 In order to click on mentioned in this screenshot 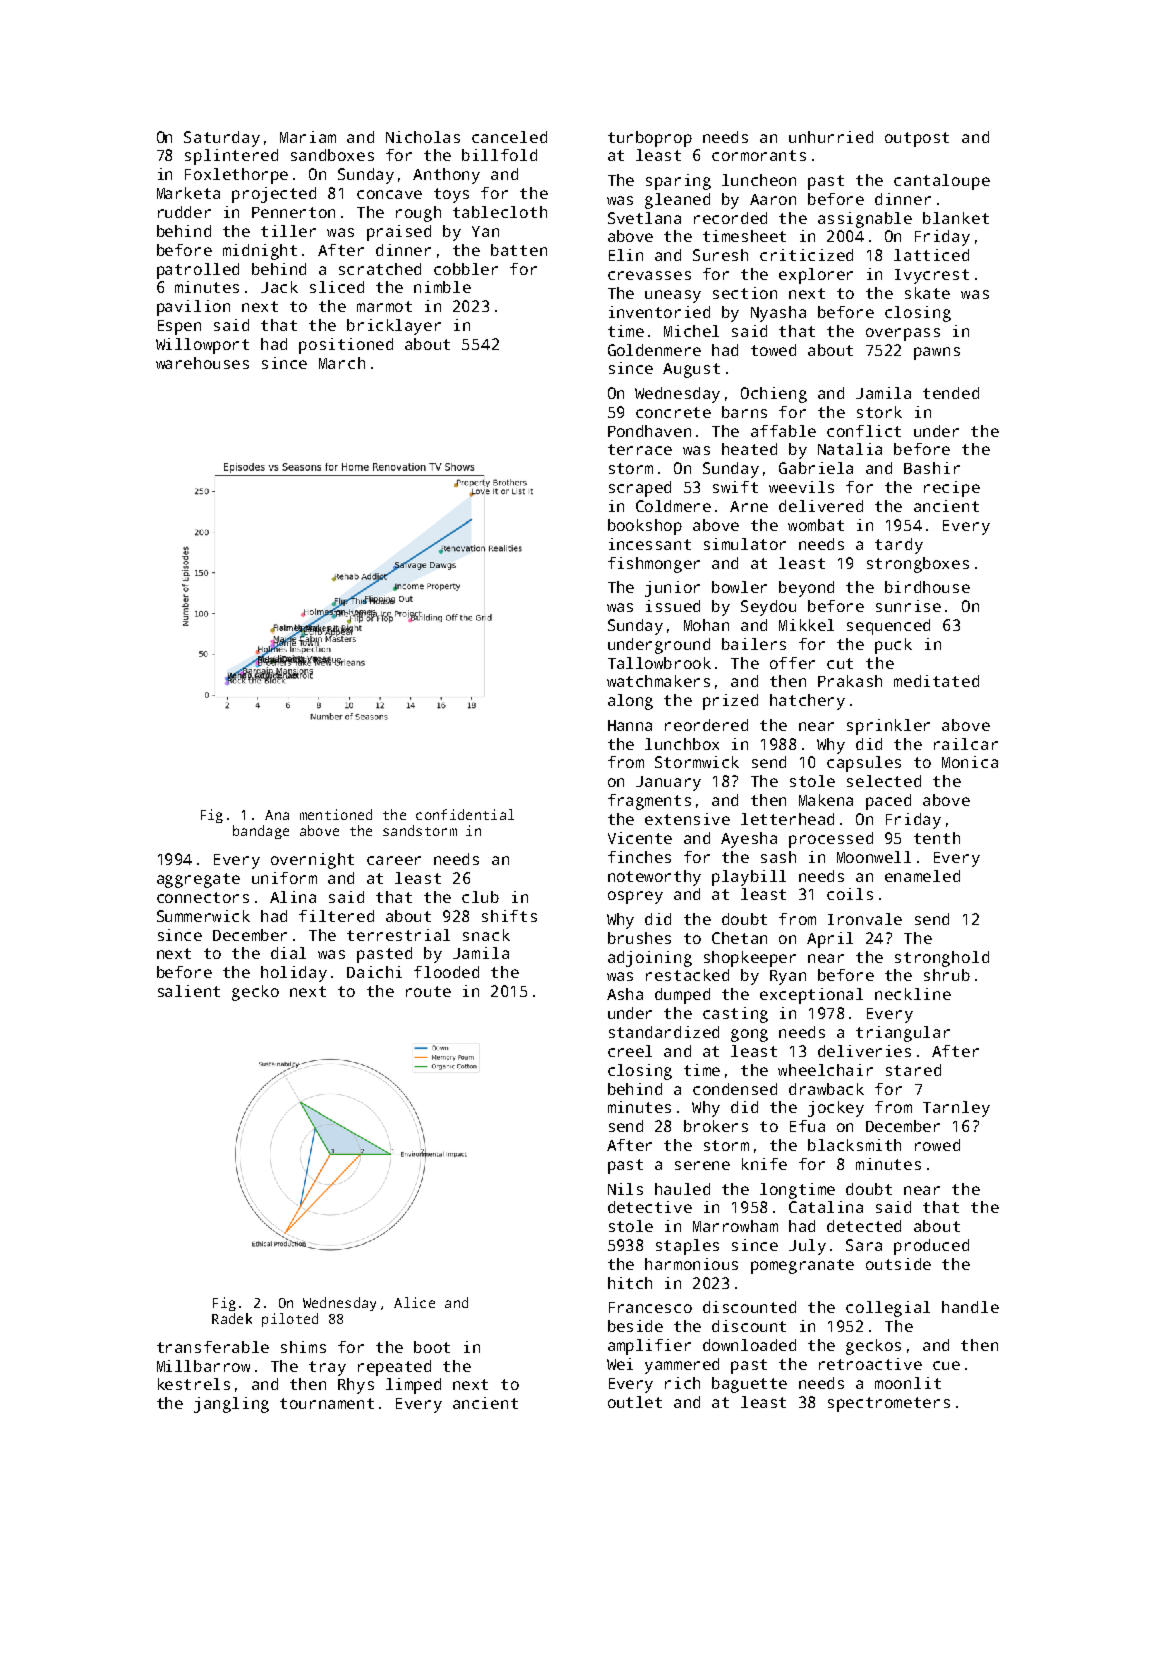, I will do `click(336, 814)`.
